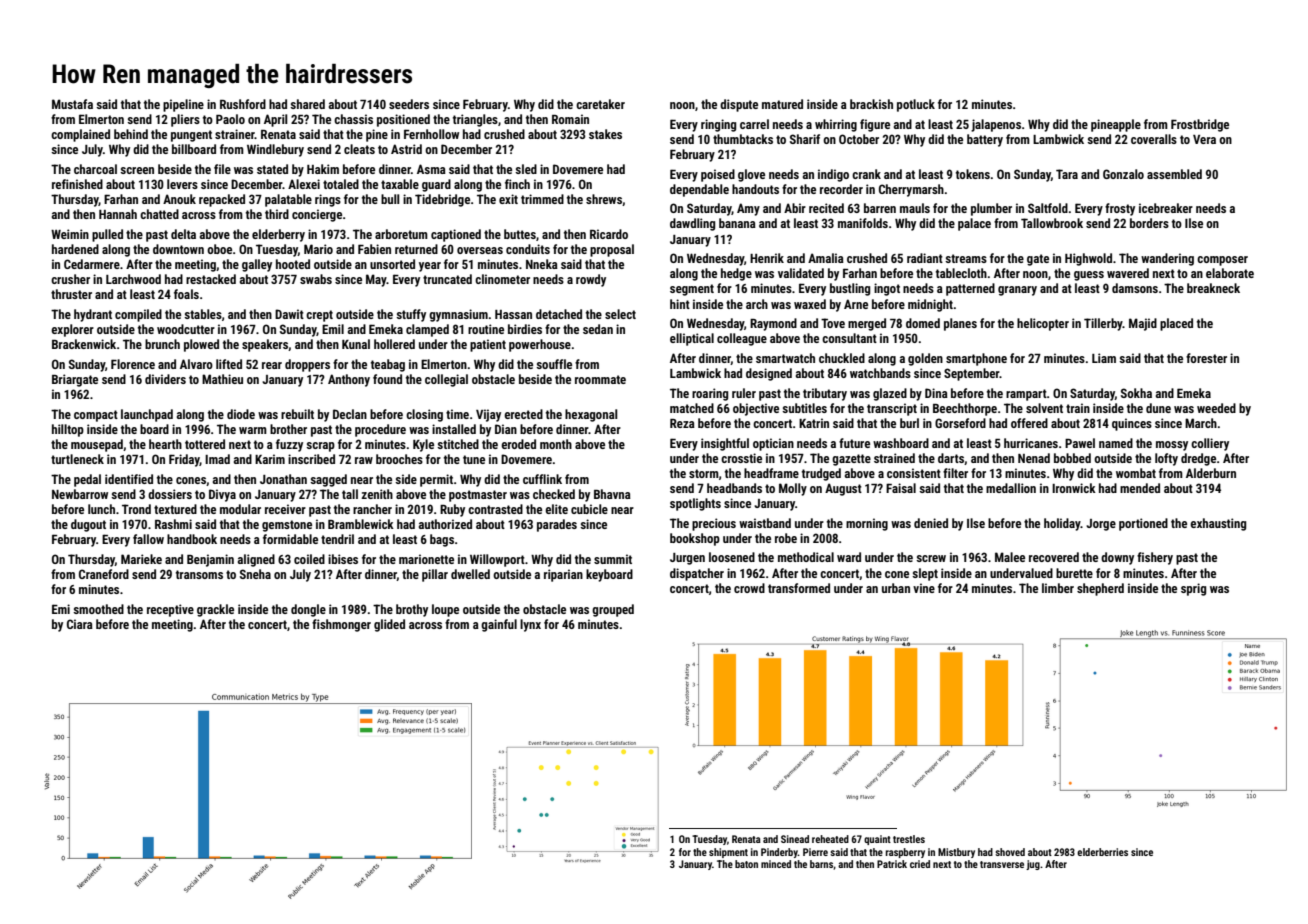 The image size is (1308, 924). I want to click on baton, so click(746, 864).
